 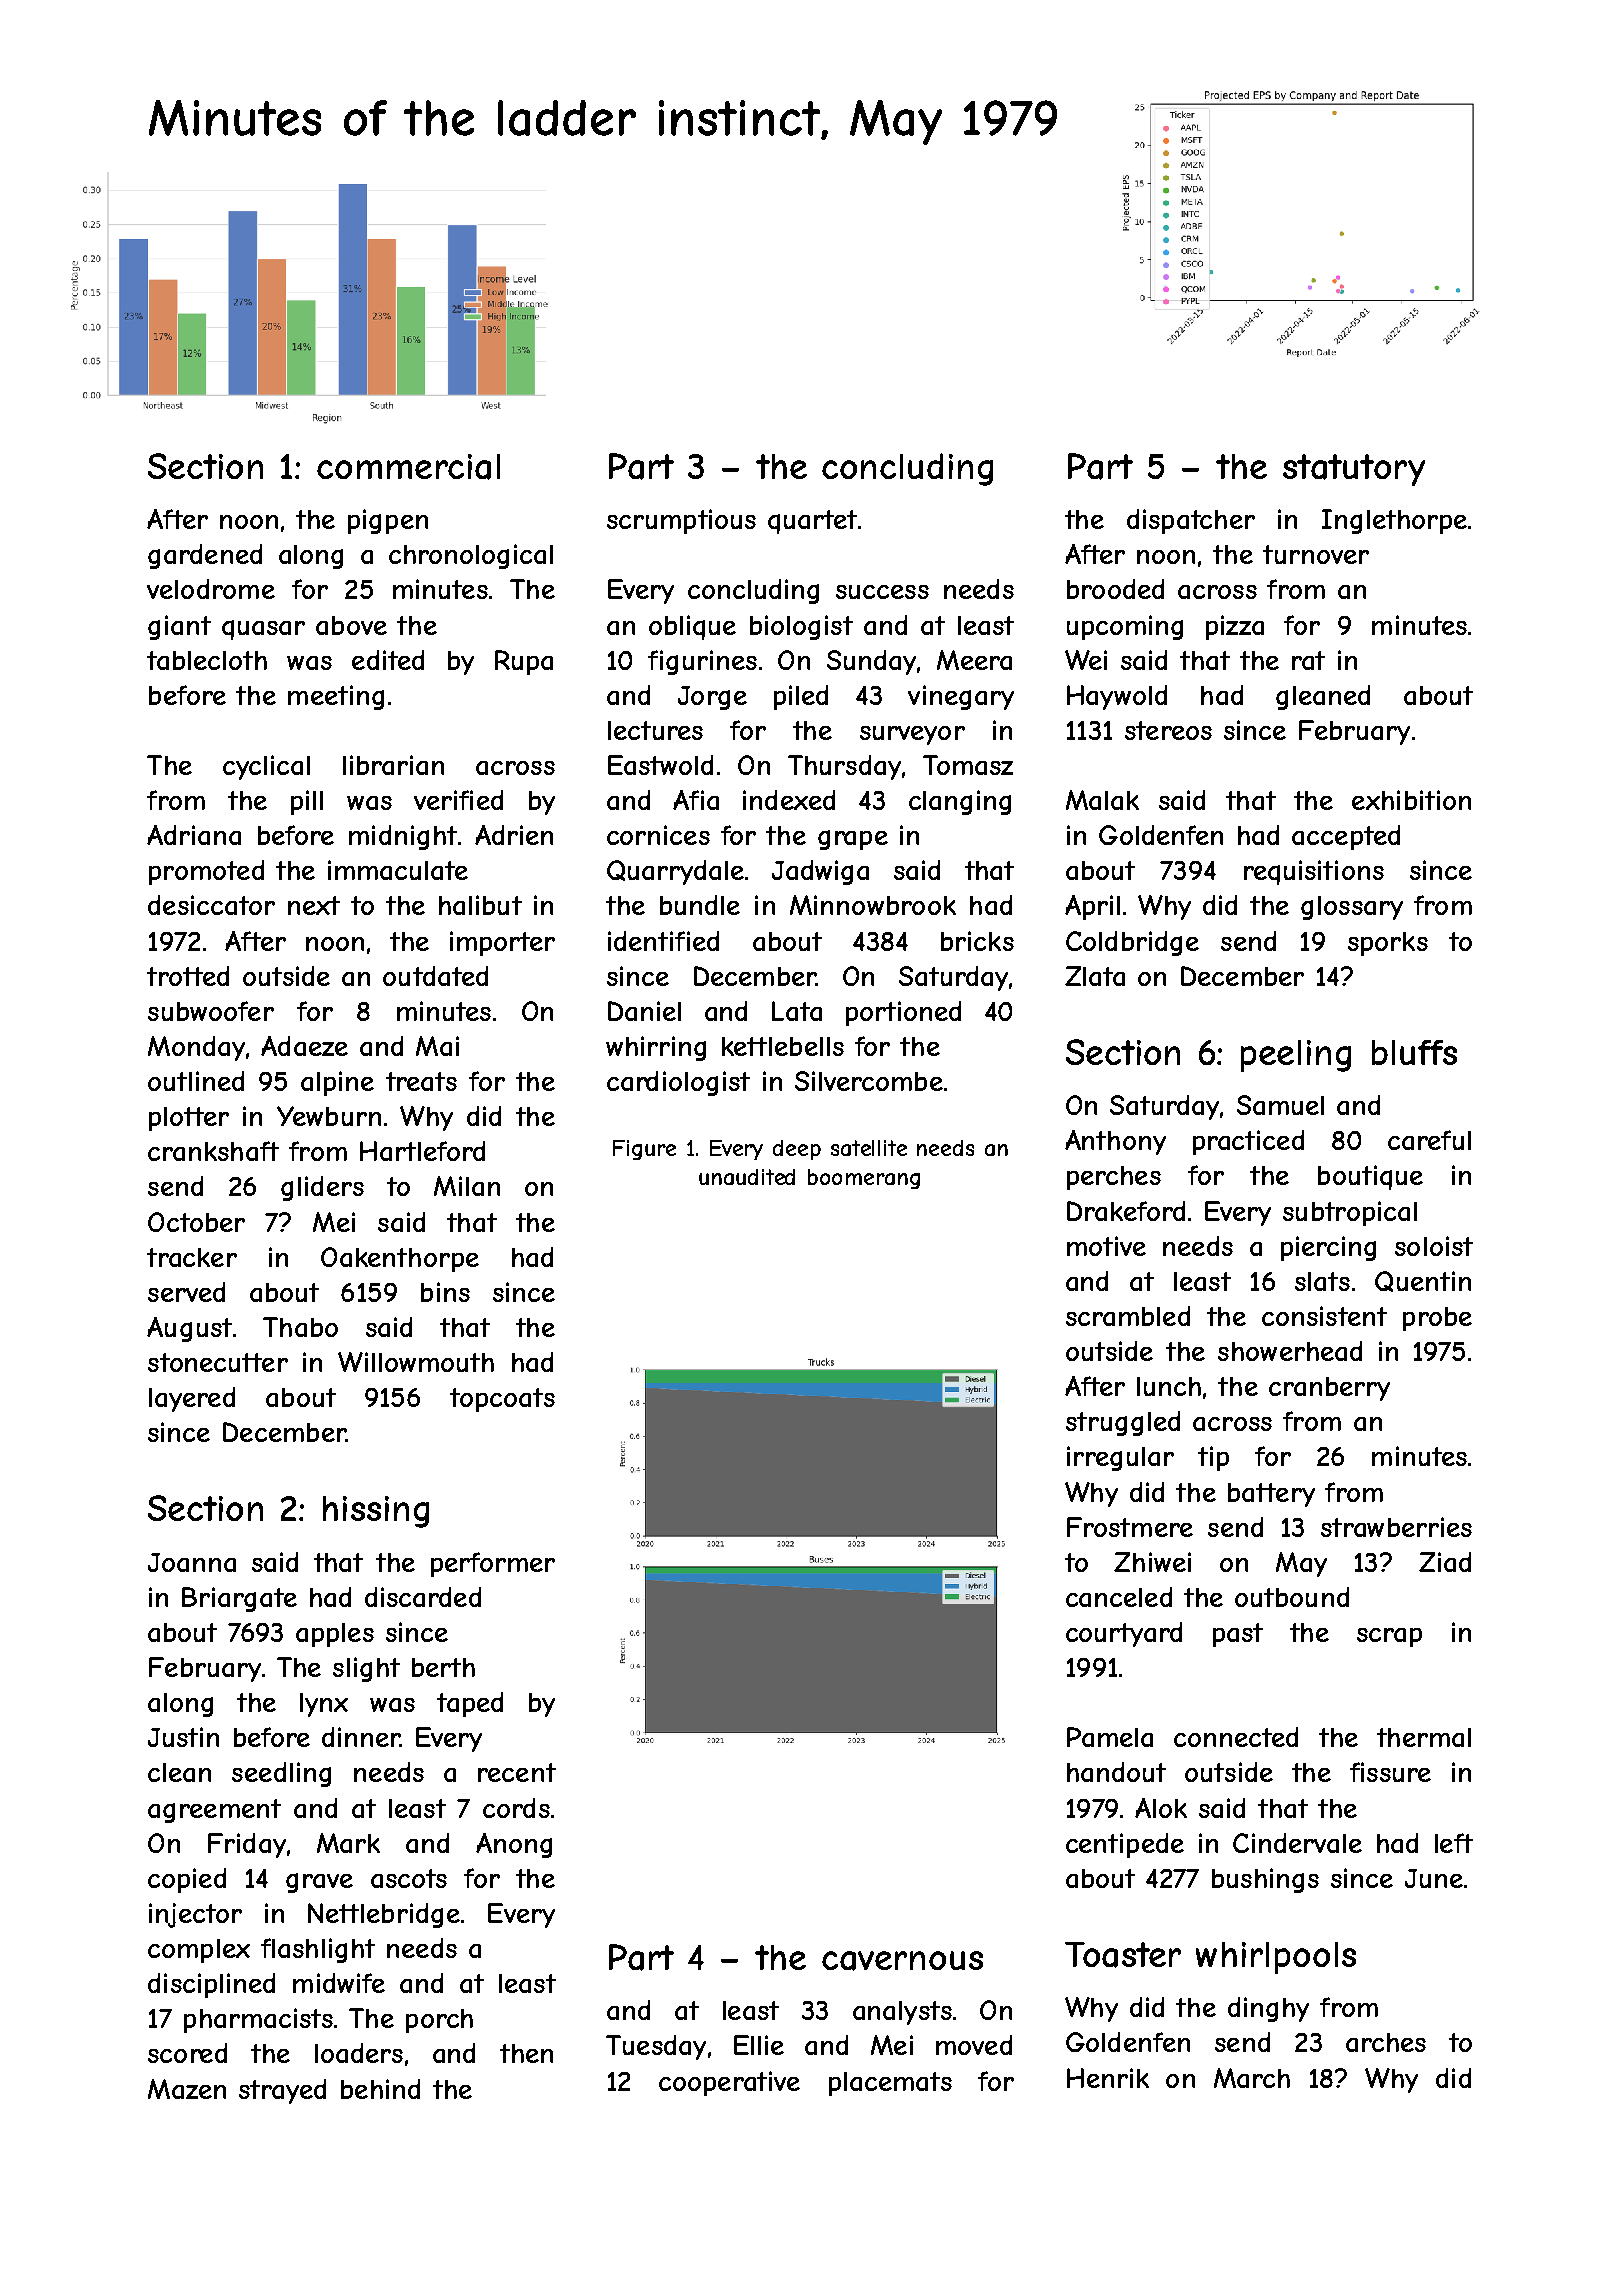 What do you see at coordinates (1411, 800) in the screenshot?
I see `exhibition` at bounding box center [1411, 800].
